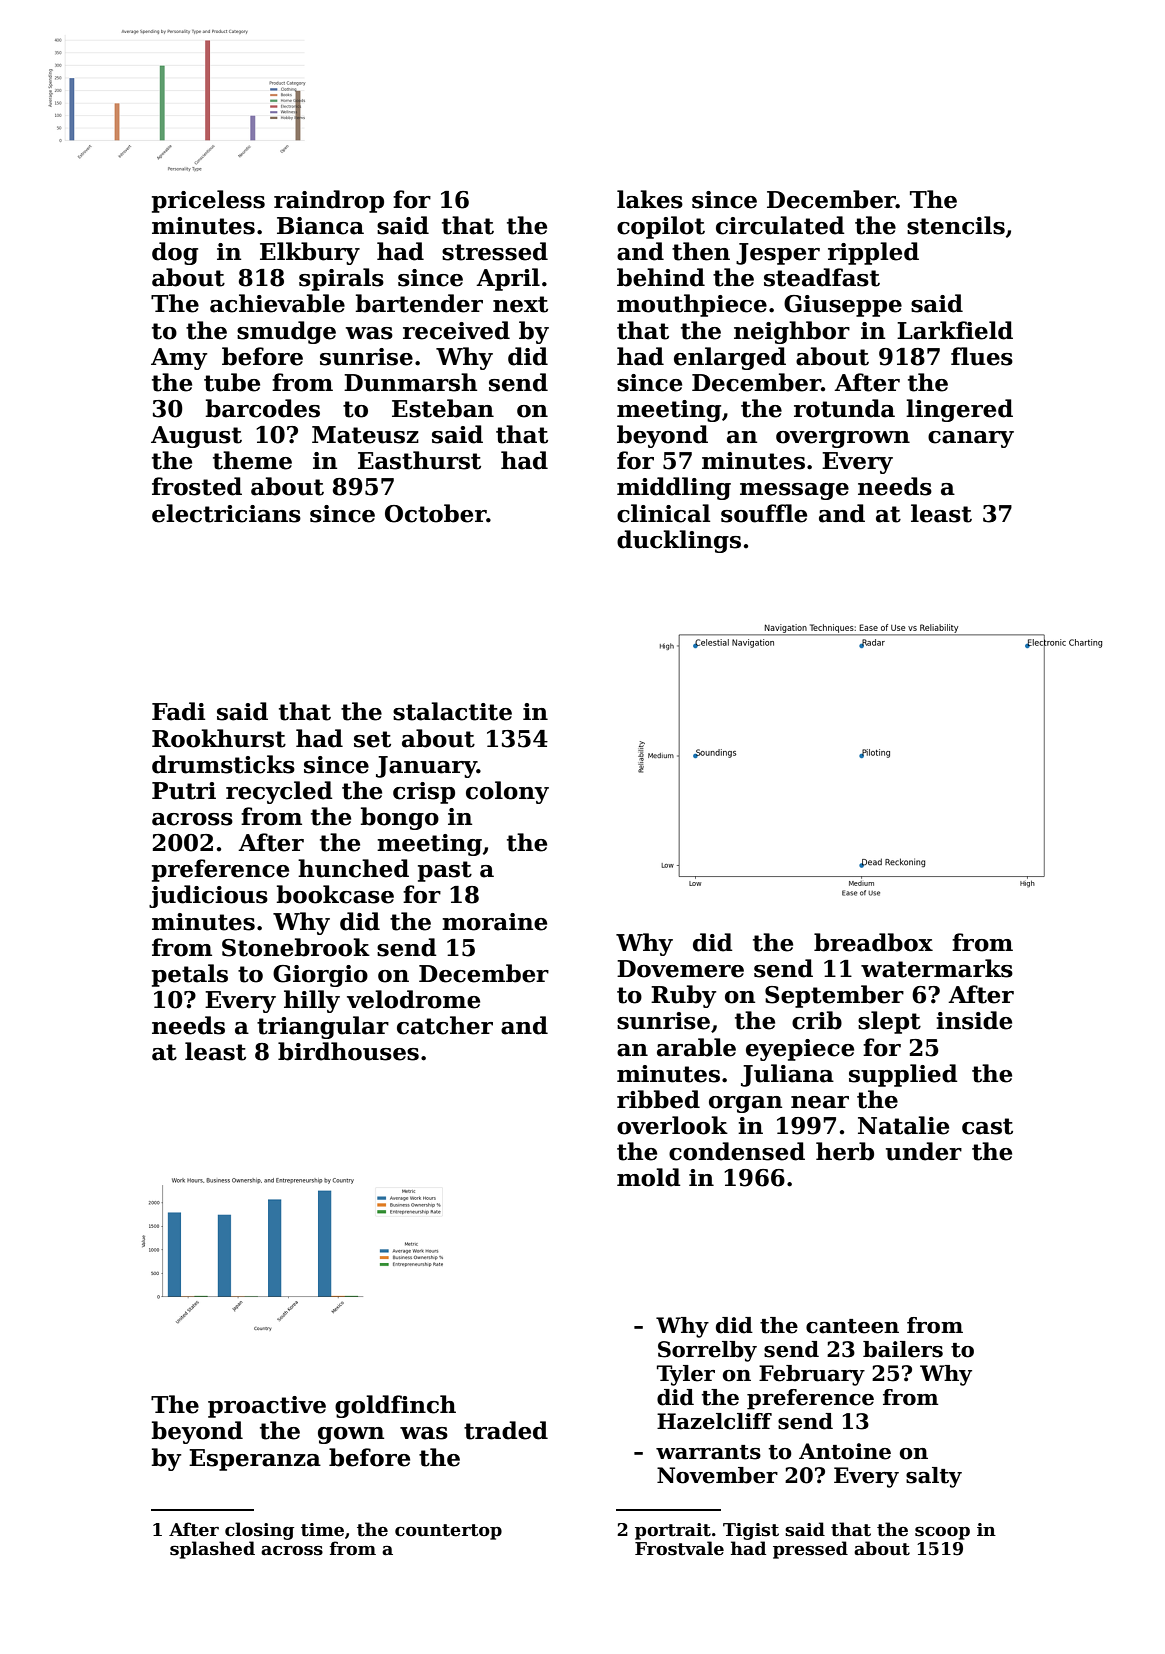 This screenshot has height=1654, width=1165. I want to click on behind, so click(661, 277).
